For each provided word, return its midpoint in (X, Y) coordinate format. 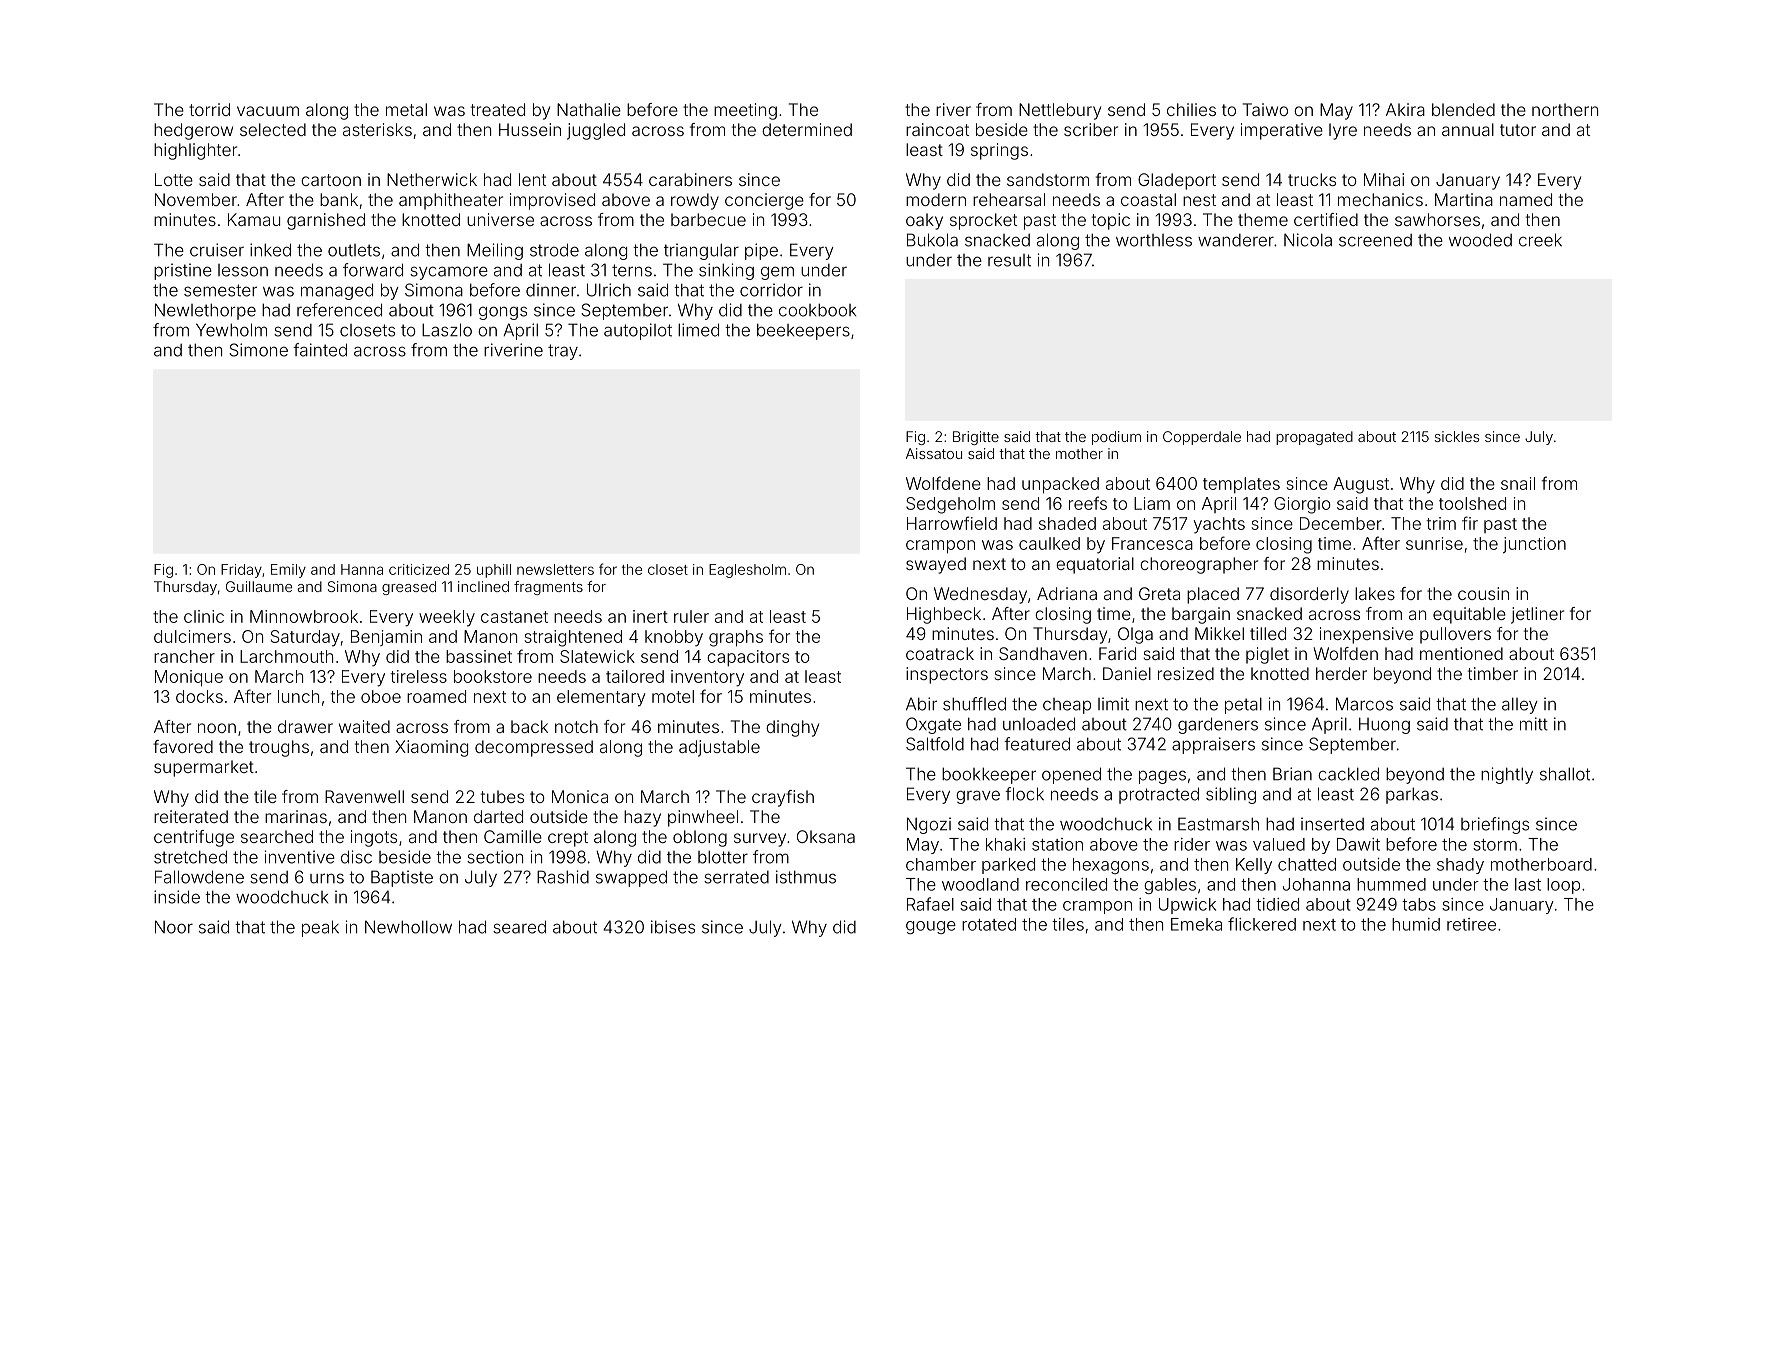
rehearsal (1009, 199)
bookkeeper (989, 775)
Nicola (1308, 240)
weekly (447, 618)
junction (1534, 545)
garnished (326, 221)
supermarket (204, 768)
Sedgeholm (950, 505)
